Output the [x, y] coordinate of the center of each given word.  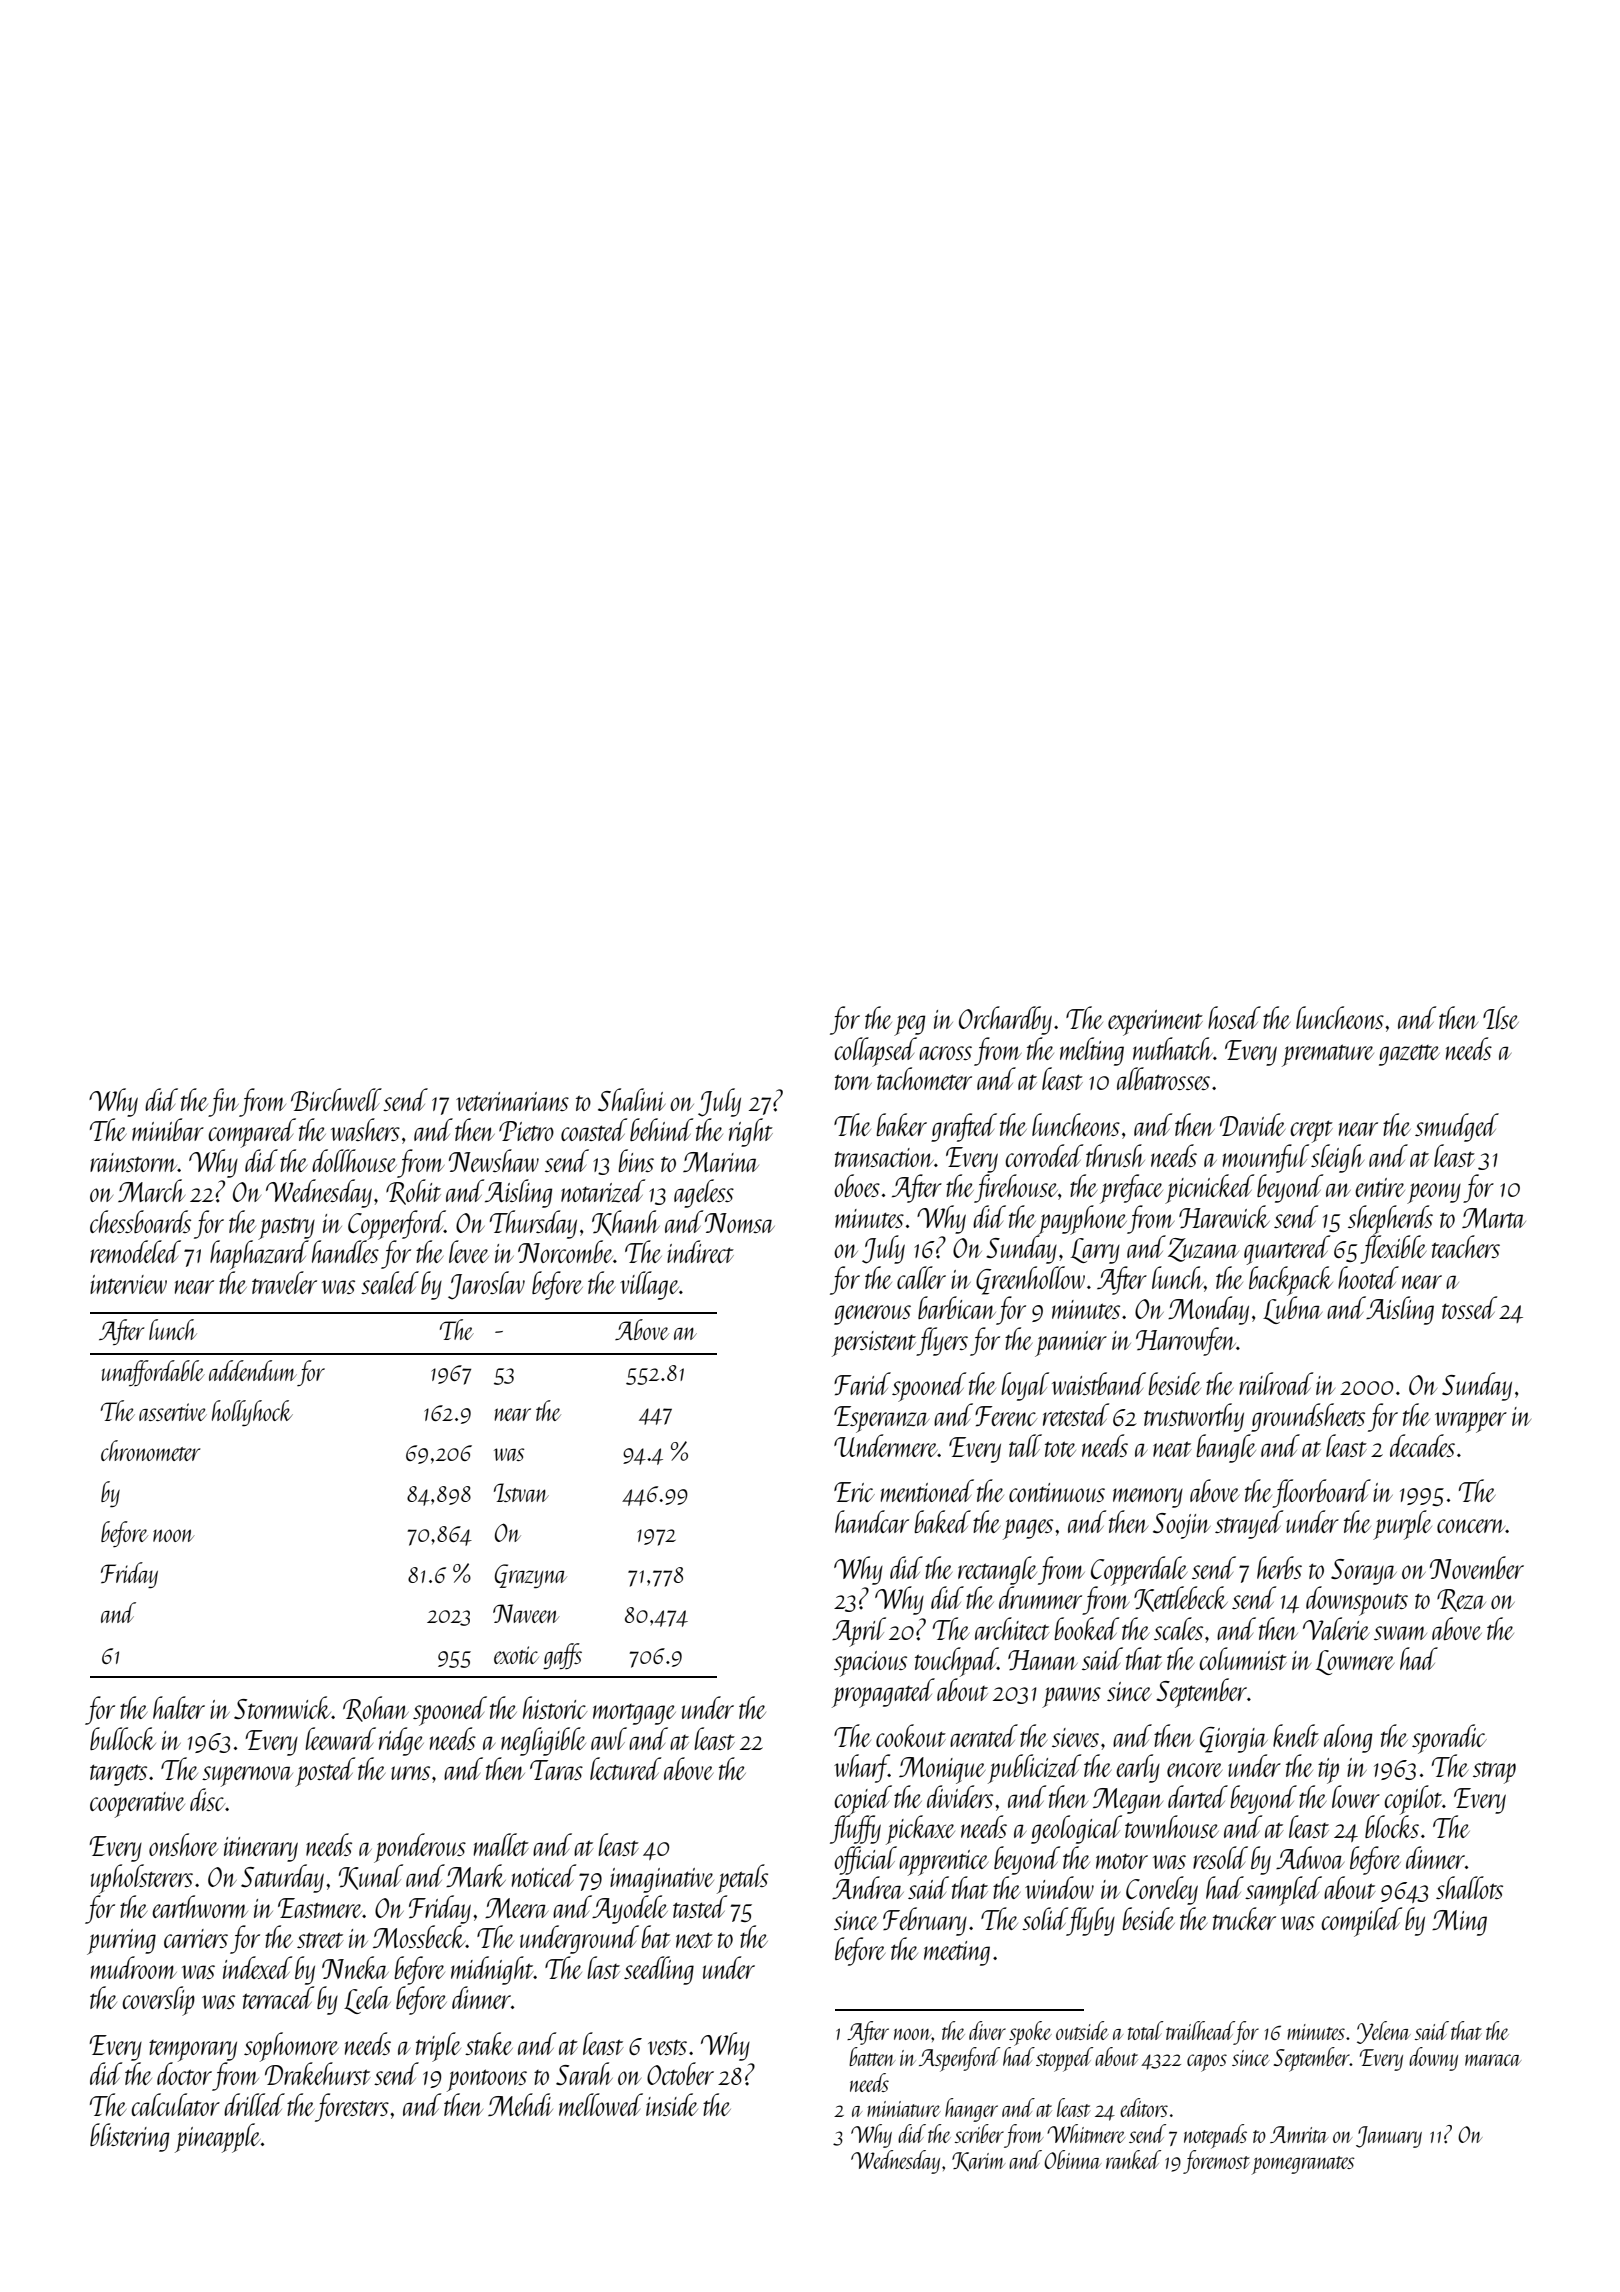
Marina [721, 1162]
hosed [1234, 1017]
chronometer [150, 1450]
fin [223, 1102]
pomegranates [1303, 2165]
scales [1178, 1628]
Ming [1459, 1923]
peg [909, 1025]
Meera [516, 1908]
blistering [129, 2137]
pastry [286, 1228]
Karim [978, 2161]
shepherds [1390, 1220]
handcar [872, 1521]
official [865, 1860]
